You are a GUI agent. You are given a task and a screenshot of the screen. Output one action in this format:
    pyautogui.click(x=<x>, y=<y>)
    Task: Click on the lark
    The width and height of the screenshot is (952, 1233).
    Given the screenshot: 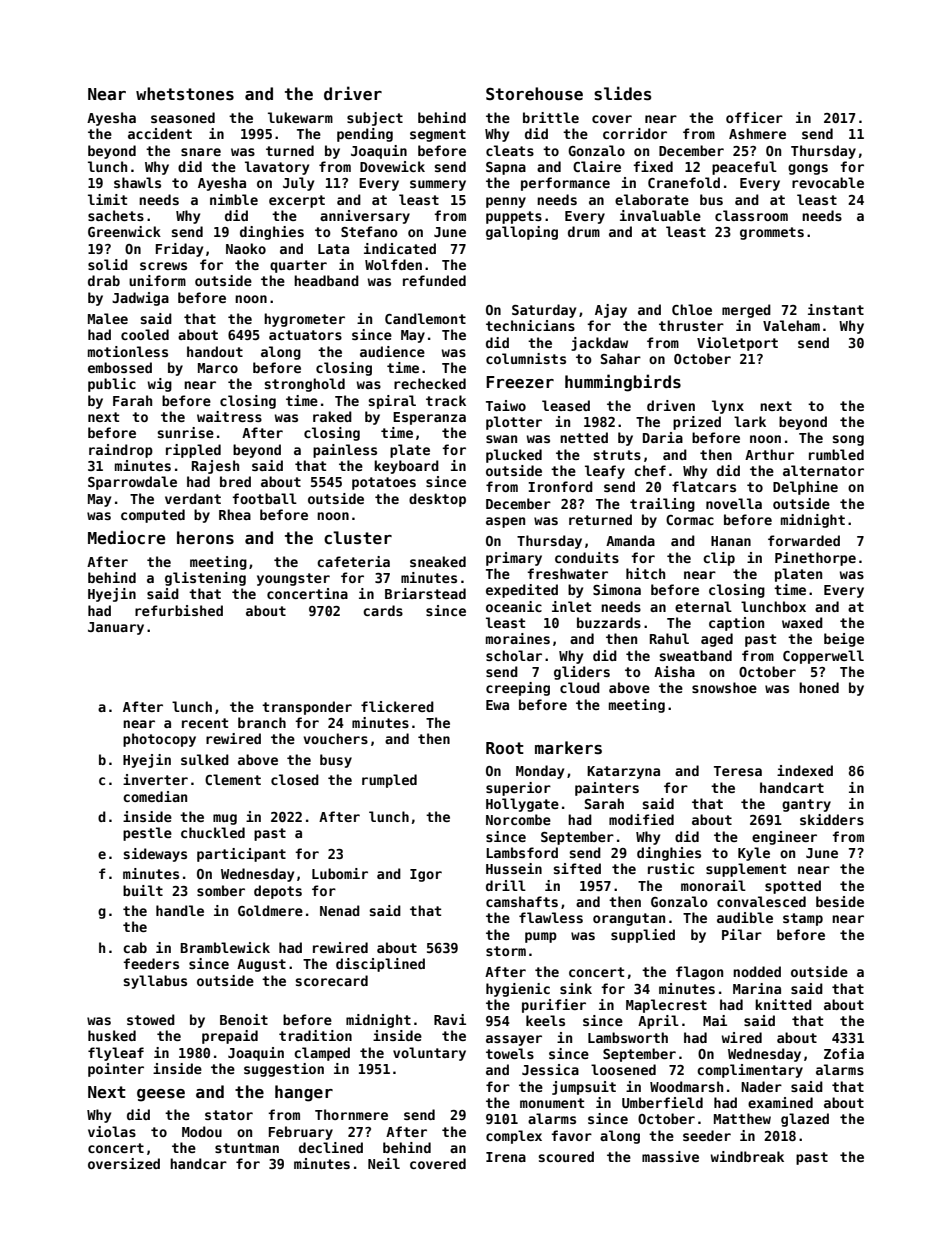 What is the action you would take?
    pyautogui.click(x=750, y=421)
